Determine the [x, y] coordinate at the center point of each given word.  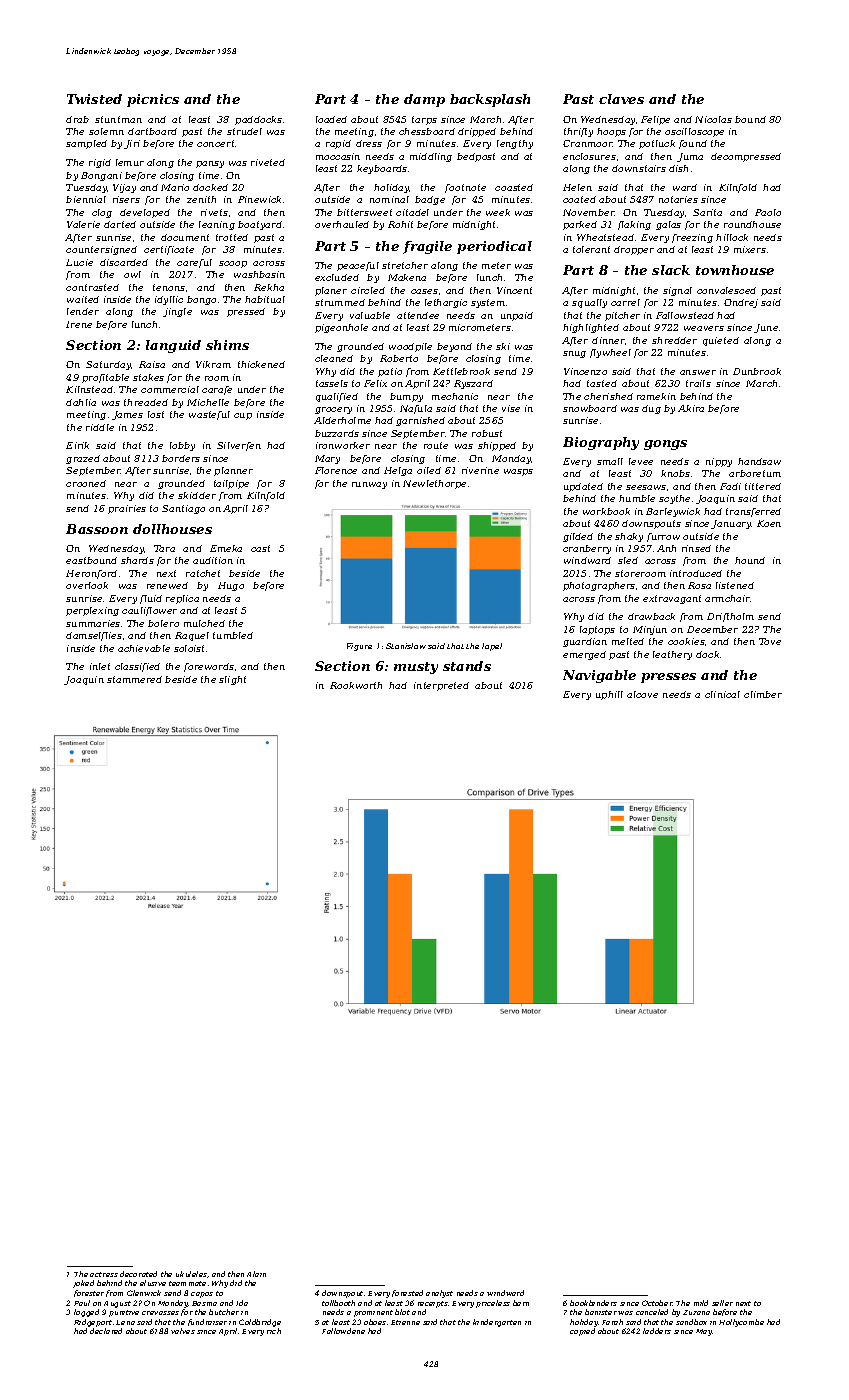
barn [521, 1303]
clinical [722, 694]
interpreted [441, 686]
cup [243, 416]
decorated [138, 1274]
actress [104, 1274]
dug [651, 409]
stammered [134, 679]
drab [77, 119]
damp [424, 100]
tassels [332, 383]
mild [701, 1303]
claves [621, 99]
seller [722, 1303]
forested [407, 1293]
